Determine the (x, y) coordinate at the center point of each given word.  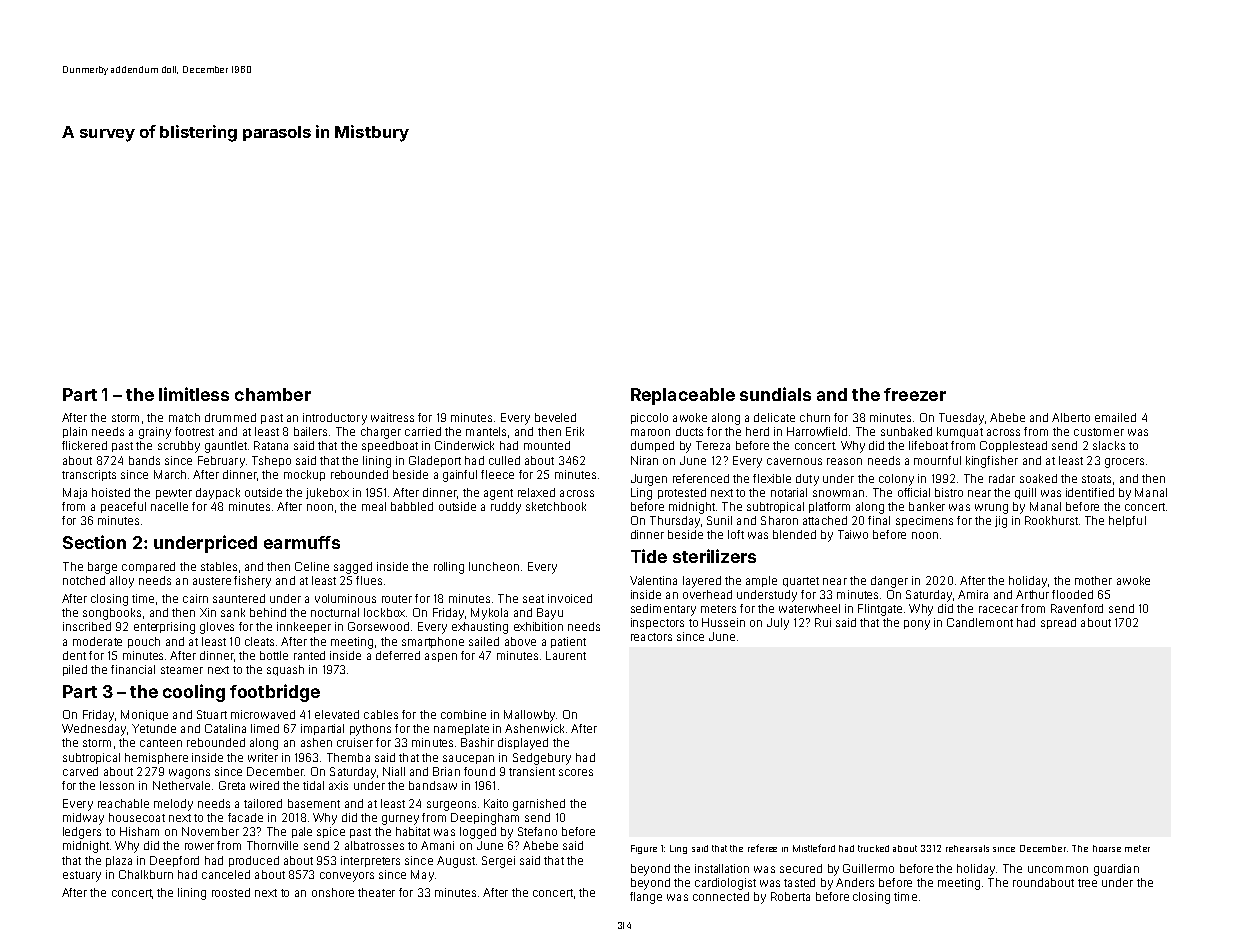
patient (568, 642)
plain (75, 432)
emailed (1115, 417)
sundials (775, 394)
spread (1058, 623)
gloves (217, 628)
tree (1087, 883)
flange (646, 898)
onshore (333, 892)
